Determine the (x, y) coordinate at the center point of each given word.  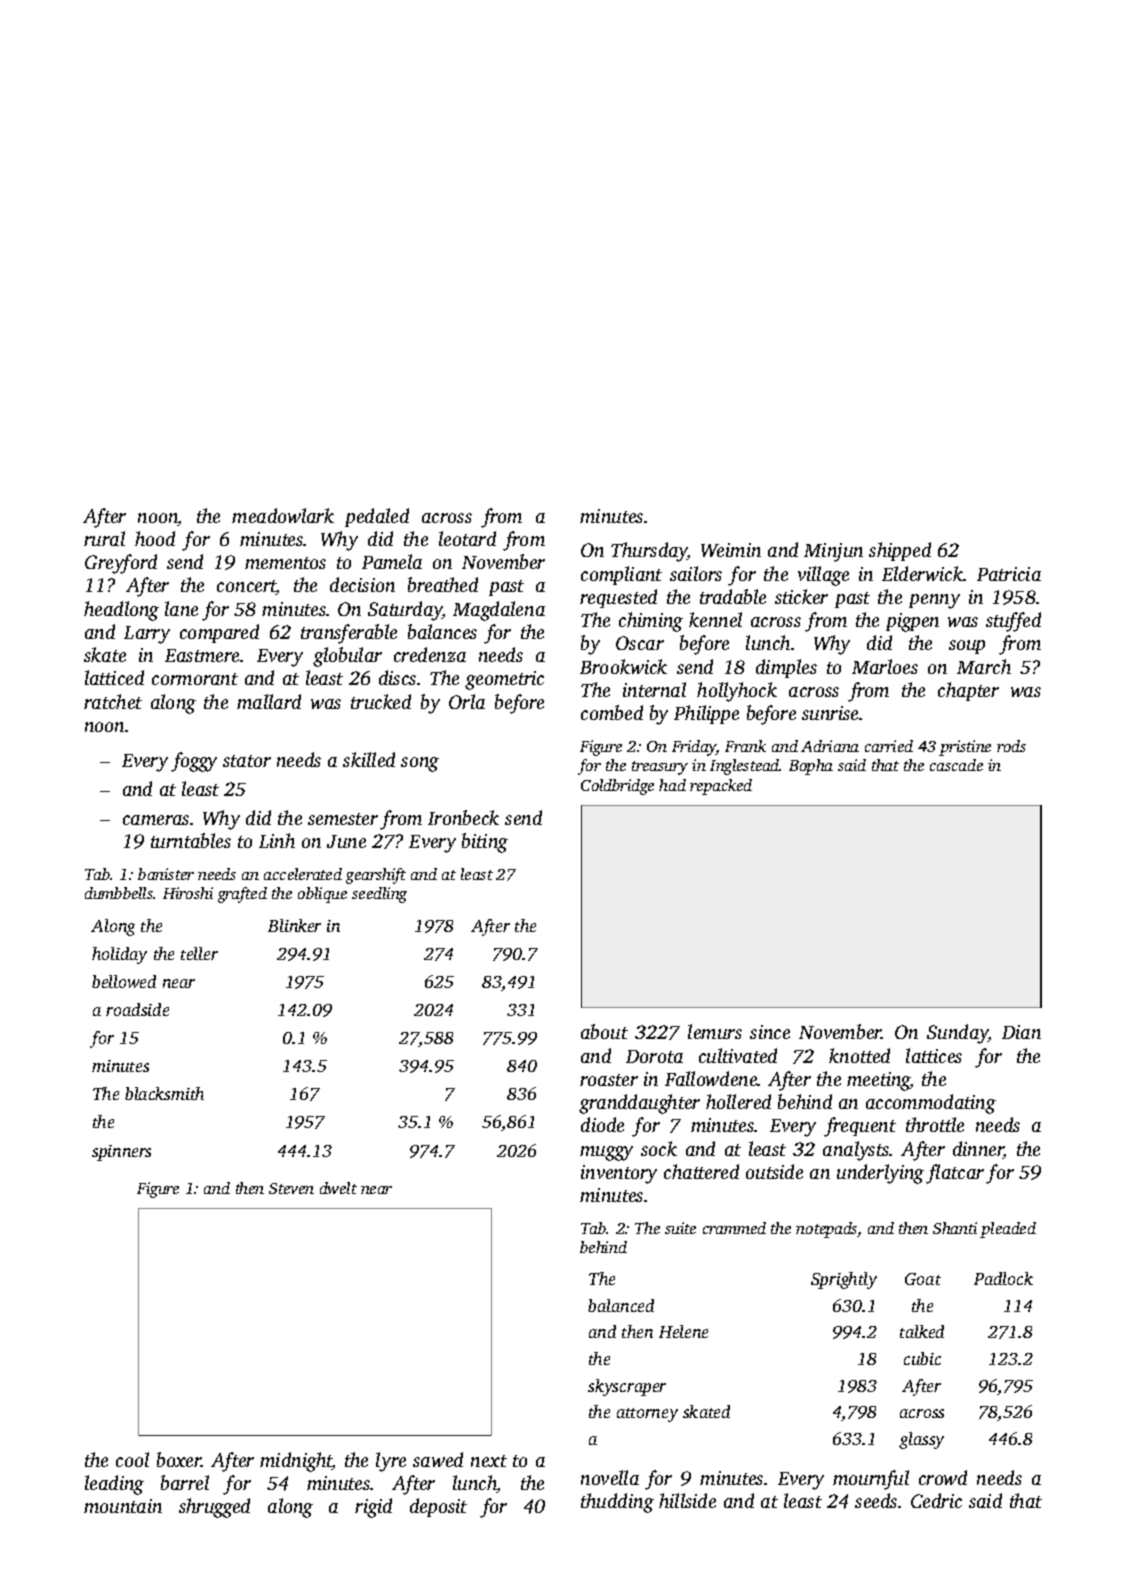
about (604, 1031)
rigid (373, 1508)
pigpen (912, 622)
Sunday (958, 1034)
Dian (1021, 1032)
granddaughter (639, 1104)
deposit (438, 1507)
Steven (291, 1188)
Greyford (121, 564)
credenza (430, 654)
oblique (322, 895)
